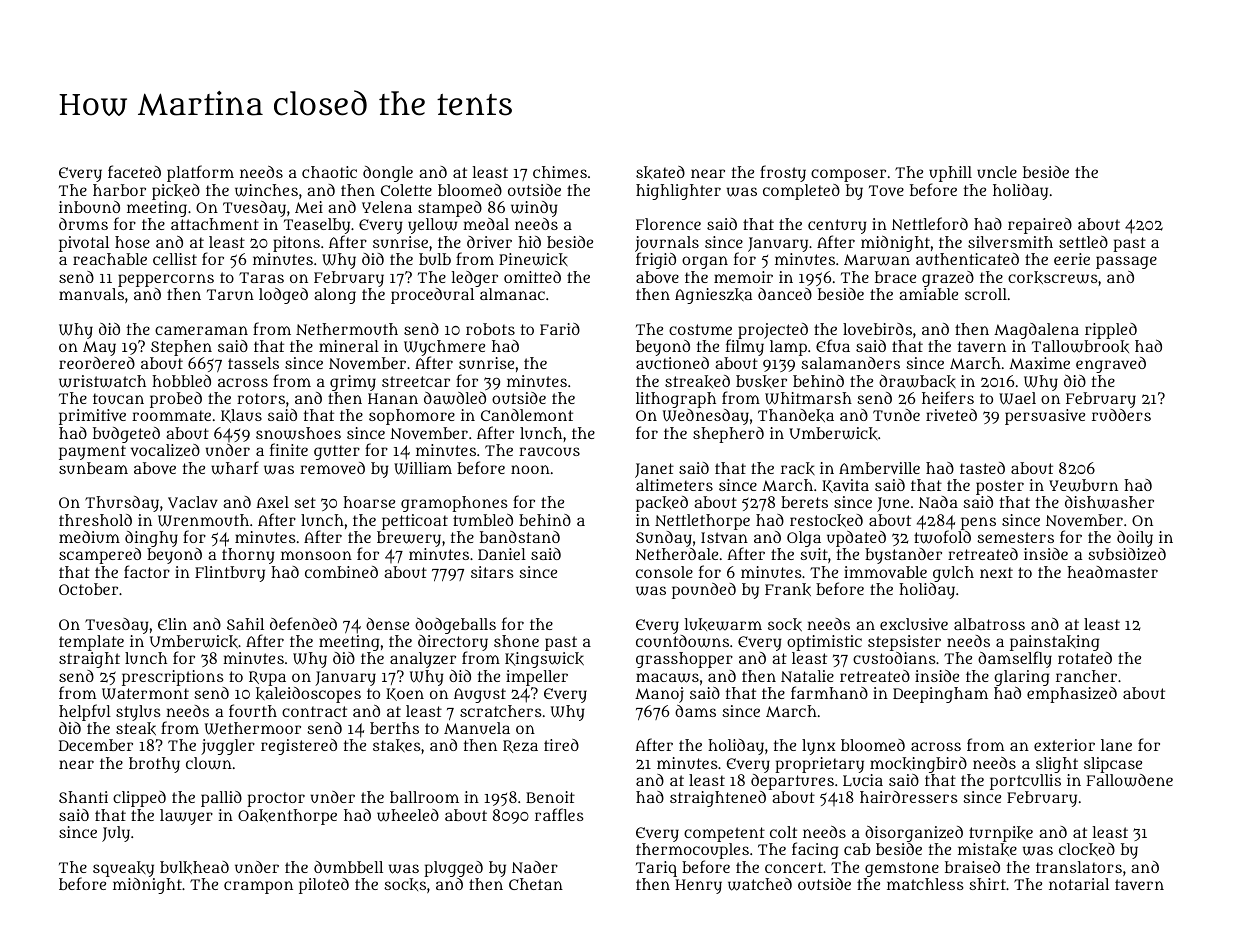 The width and height of the screenshot is (1233, 952). I want to click on Stephen, so click(181, 348).
